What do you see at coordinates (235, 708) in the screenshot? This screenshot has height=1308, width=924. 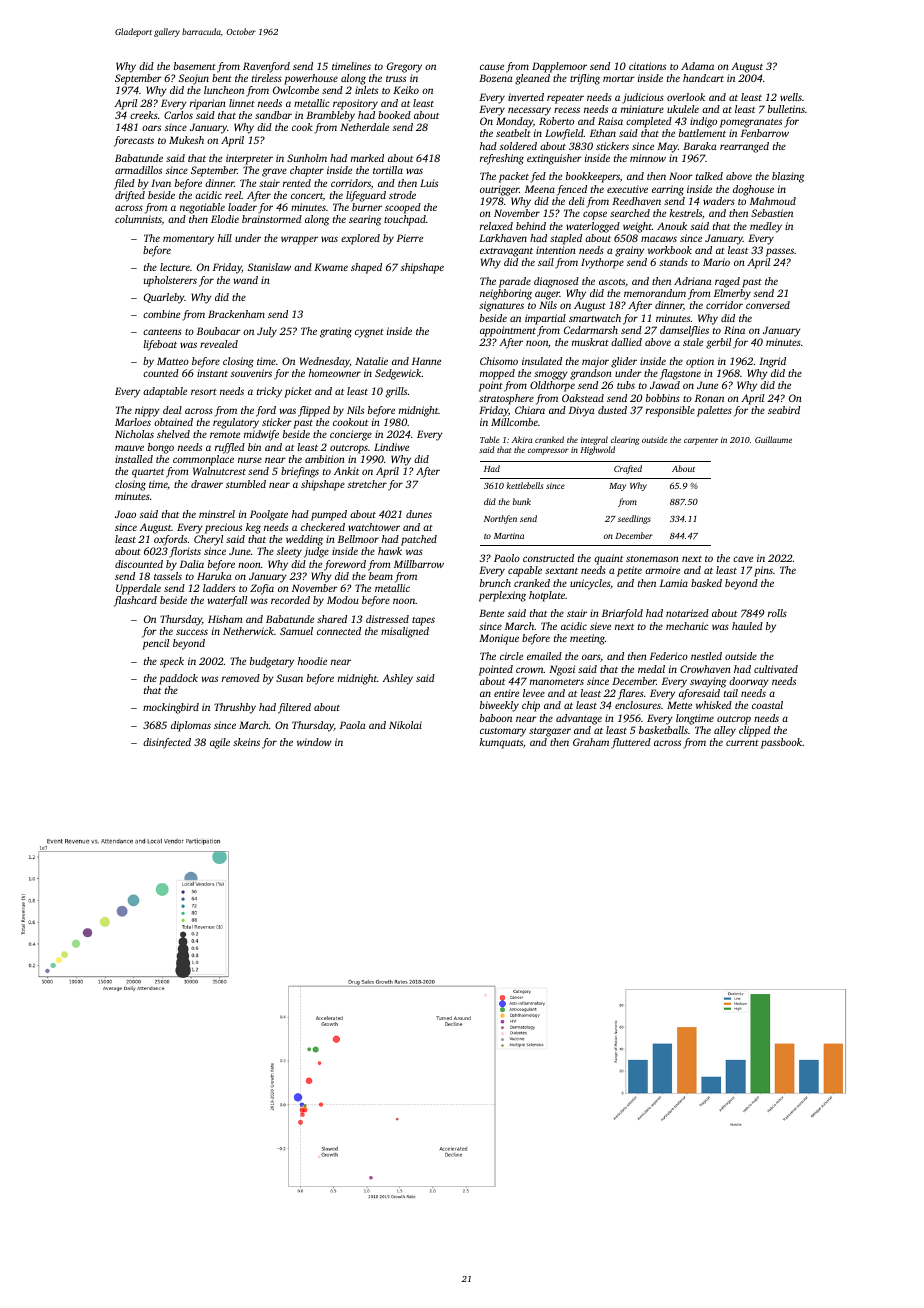 I see `Thrushby` at bounding box center [235, 708].
